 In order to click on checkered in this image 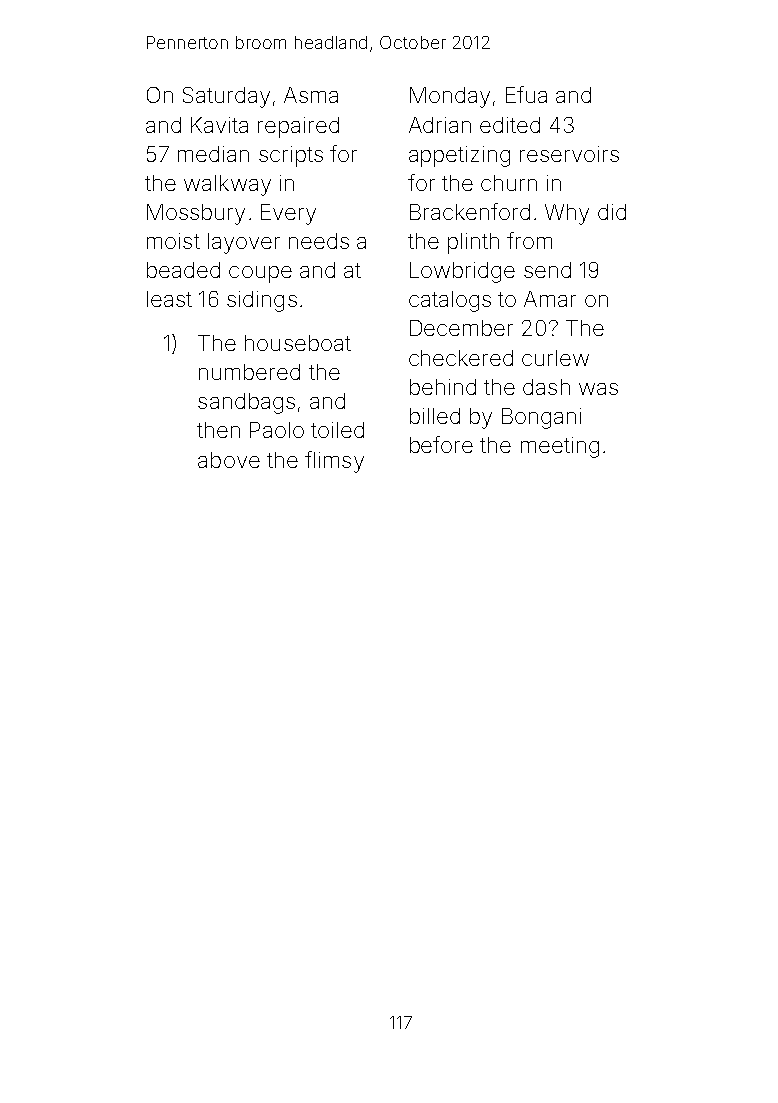, I will do `click(461, 358)`.
